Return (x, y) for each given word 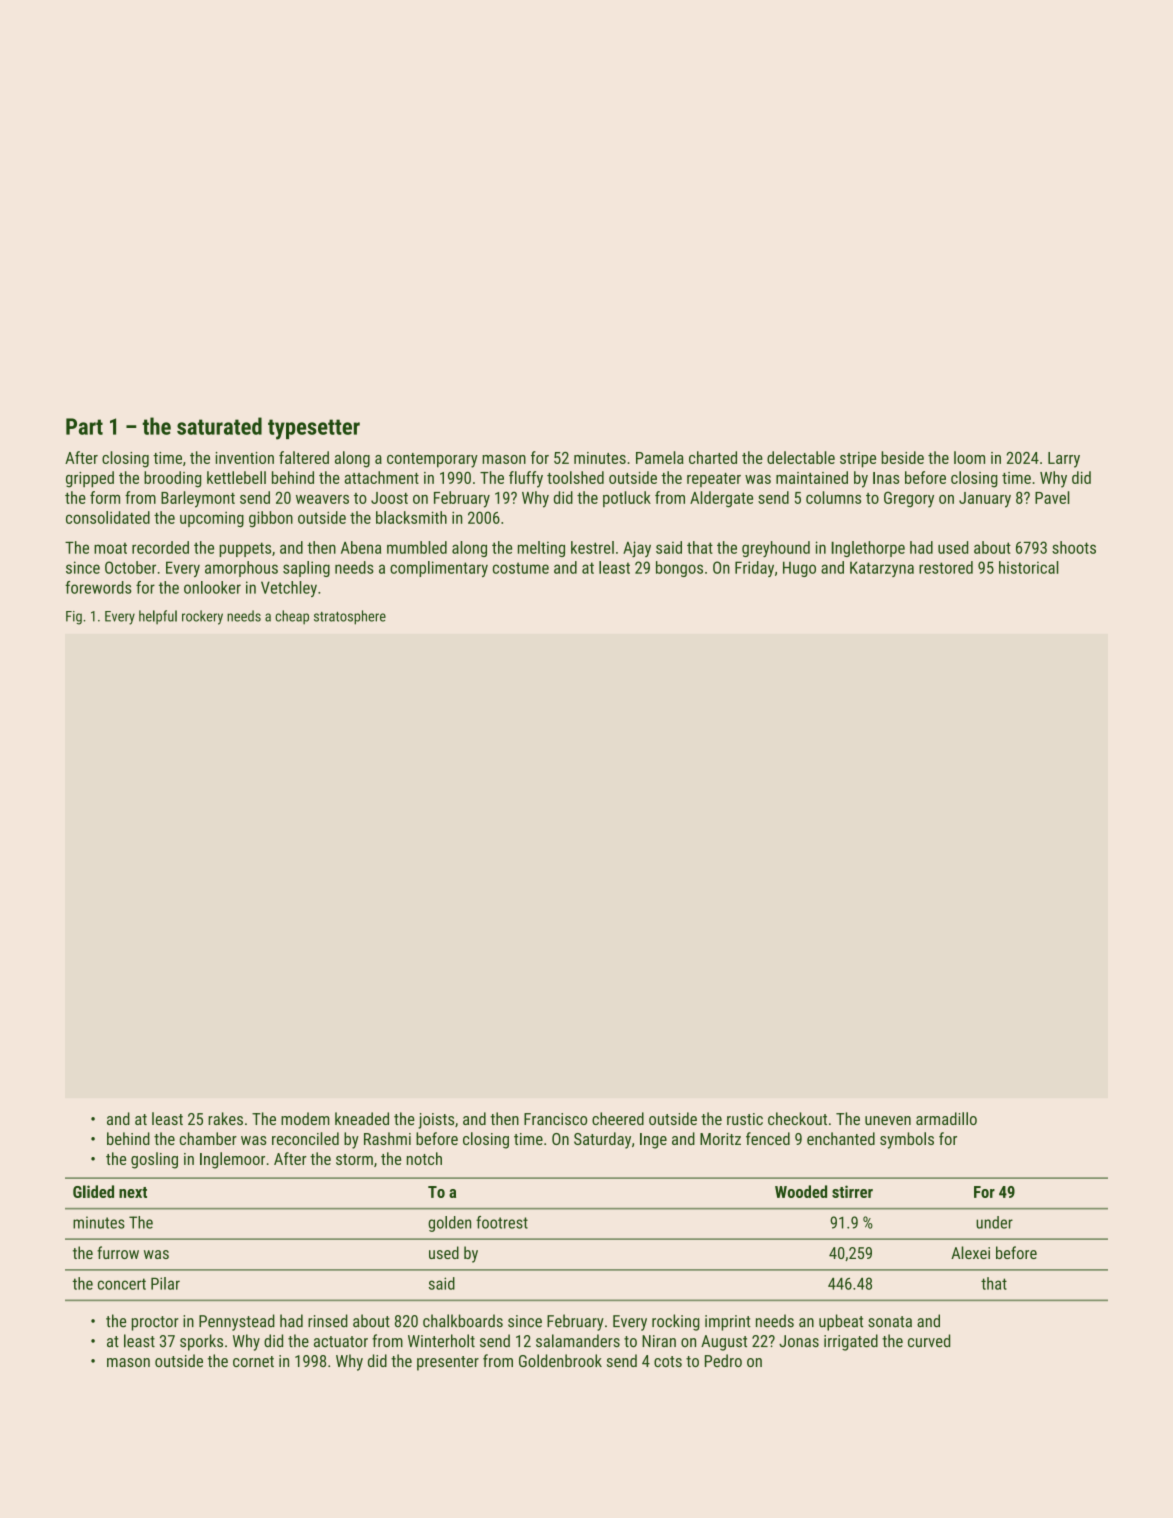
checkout (797, 1118)
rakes (225, 1118)
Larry (1064, 460)
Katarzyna (882, 569)
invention (245, 458)
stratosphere (350, 617)
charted (713, 457)
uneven (888, 1120)
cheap (292, 617)
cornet (253, 1361)
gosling (154, 1160)
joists (436, 1121)
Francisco (555, 1119)
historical (1029, 567)
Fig (74, 618)
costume (521, 568)
